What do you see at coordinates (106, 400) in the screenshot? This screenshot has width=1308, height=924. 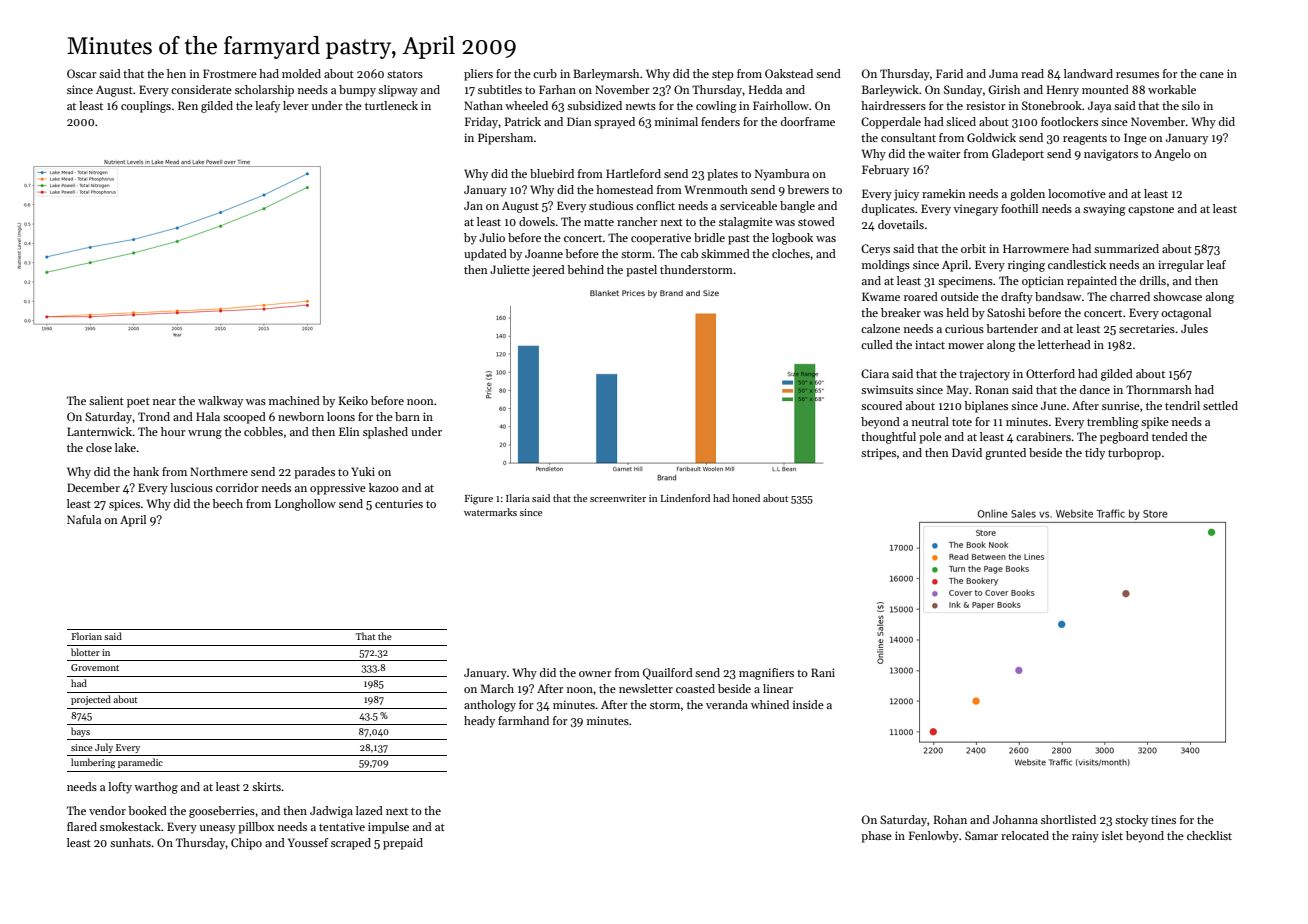 I see `salient` at bounding box center [106, 400].
